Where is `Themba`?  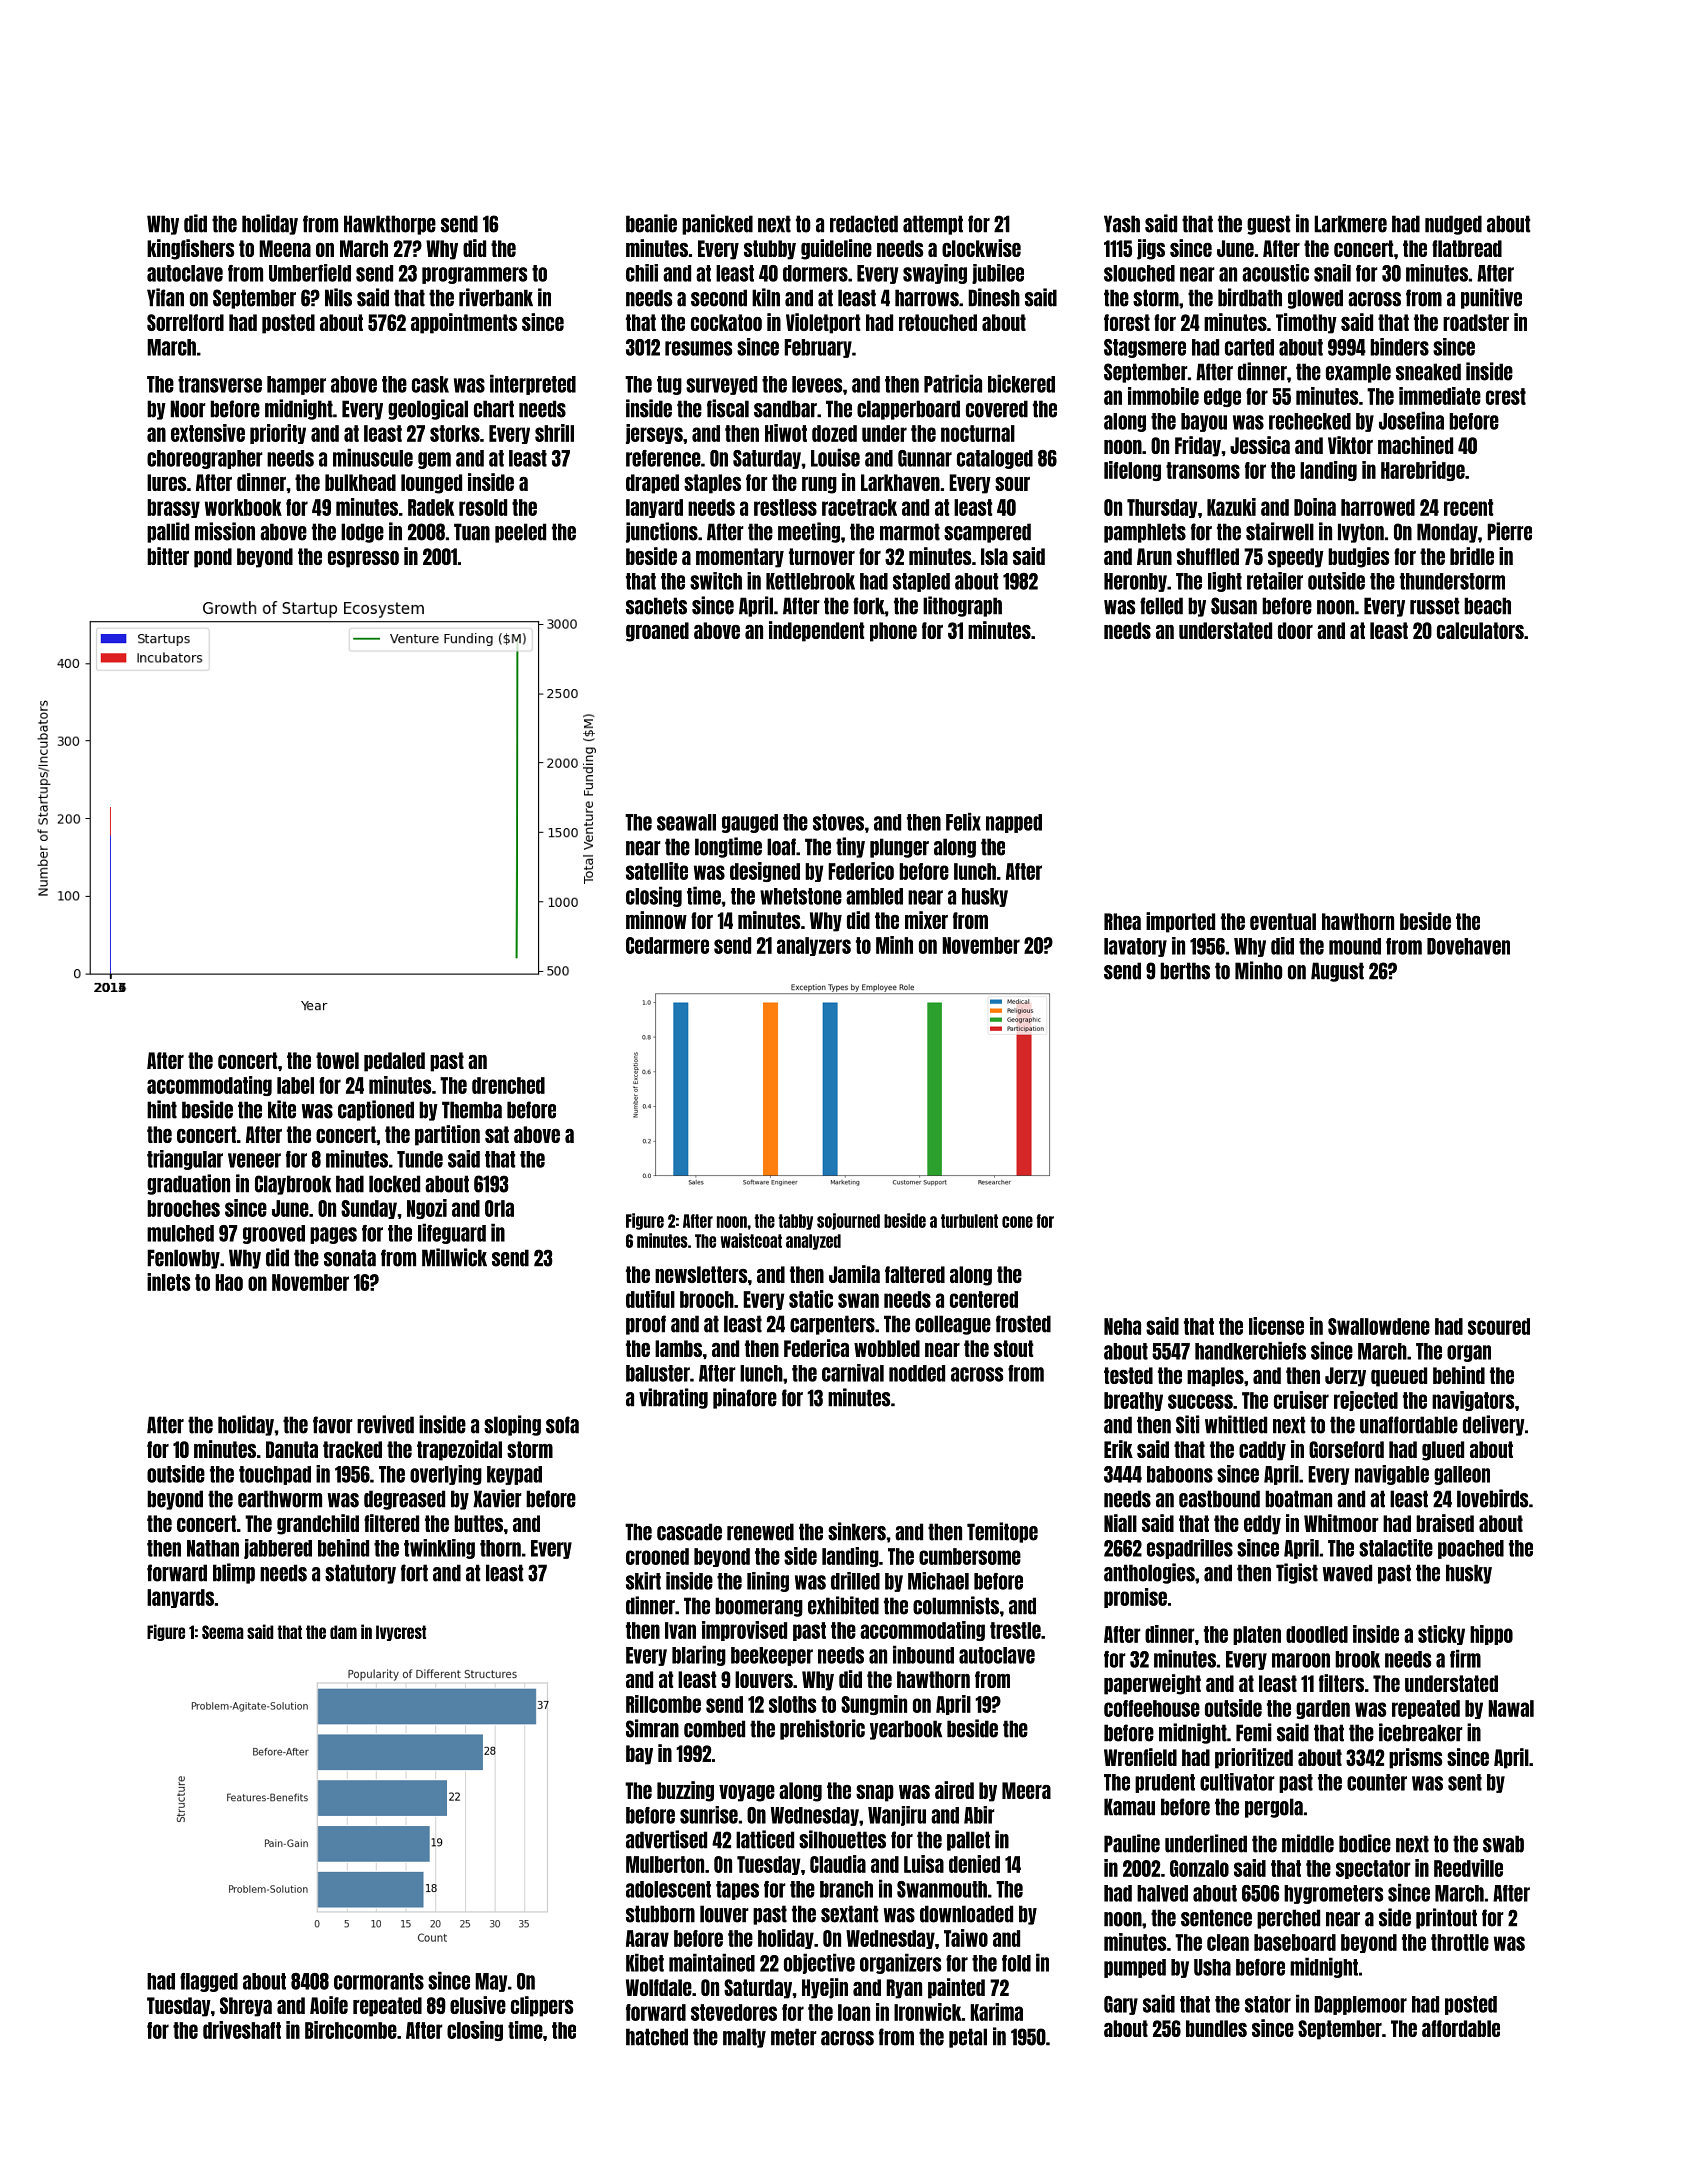 Themba is located at coordinates (472, 1110).
